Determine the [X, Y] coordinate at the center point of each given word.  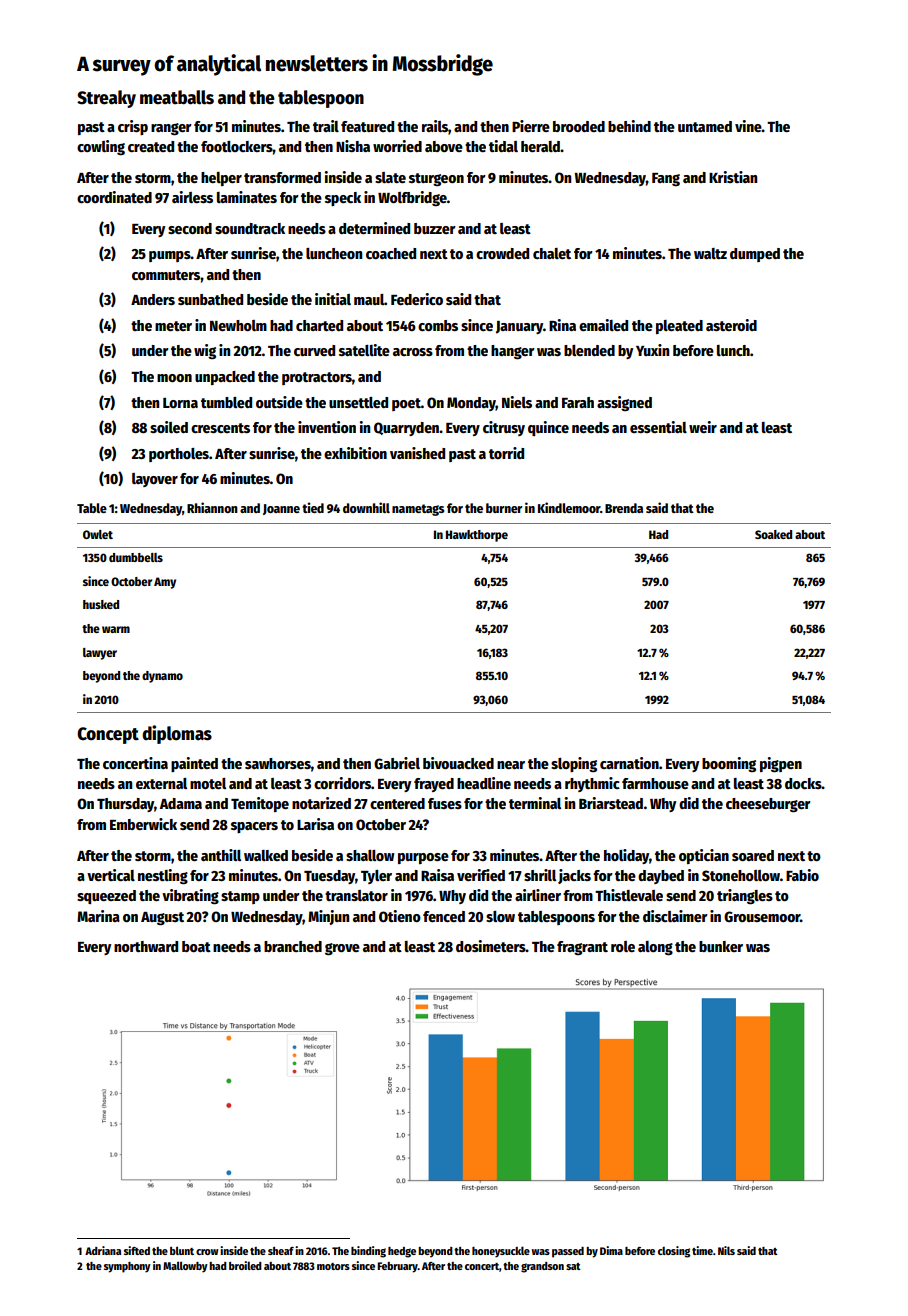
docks [803, 783]
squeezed [106, 897]
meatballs [177, 97]
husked [101, 604]
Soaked [773, 534]
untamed [705, 126]
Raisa [437, 875]
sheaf [281, 1251]
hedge [402, 1252]
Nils [726, 1250]
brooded [579, 126]
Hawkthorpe [477, 536]
